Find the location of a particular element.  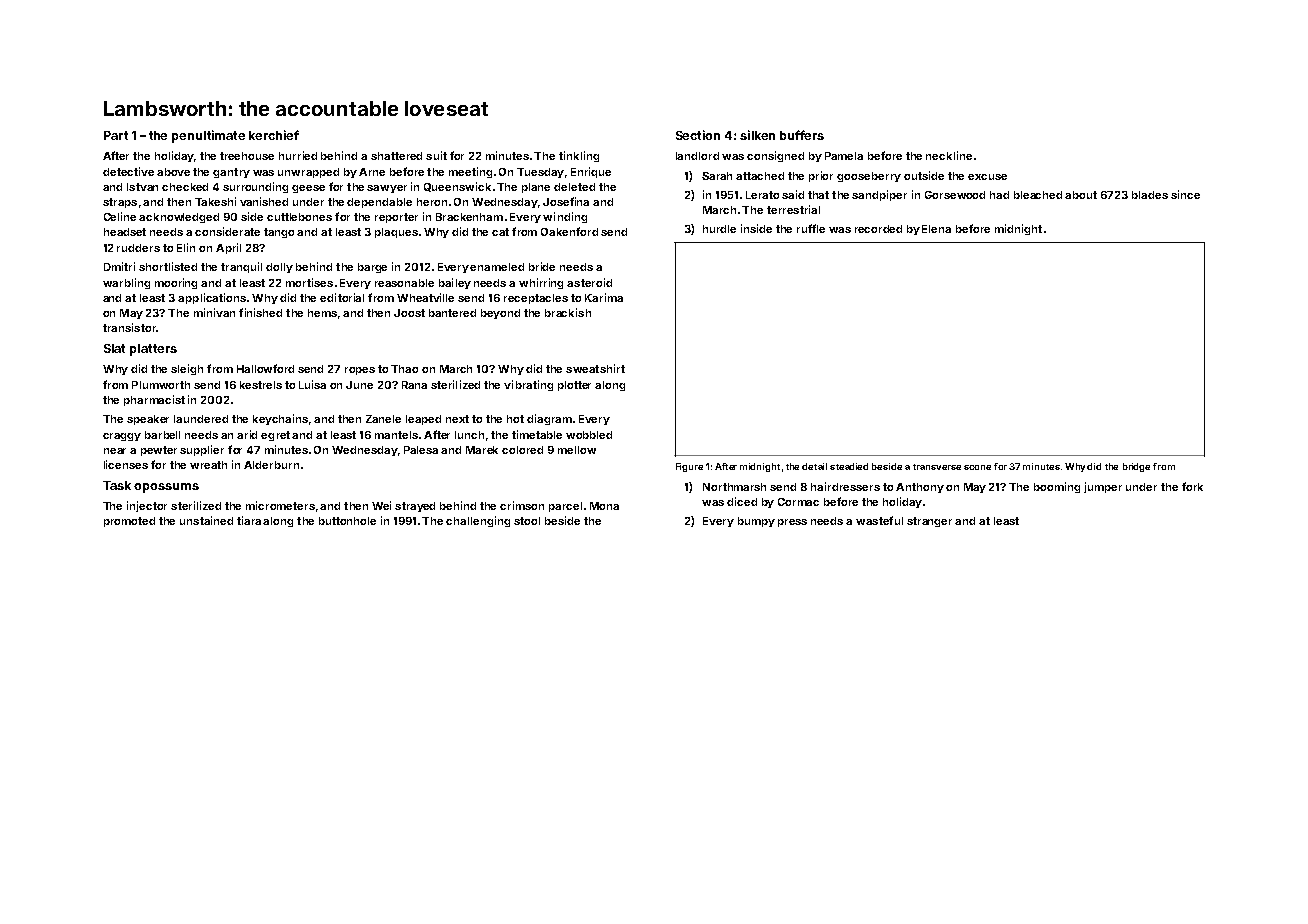

editorial is located at coordinates (342, 297).
